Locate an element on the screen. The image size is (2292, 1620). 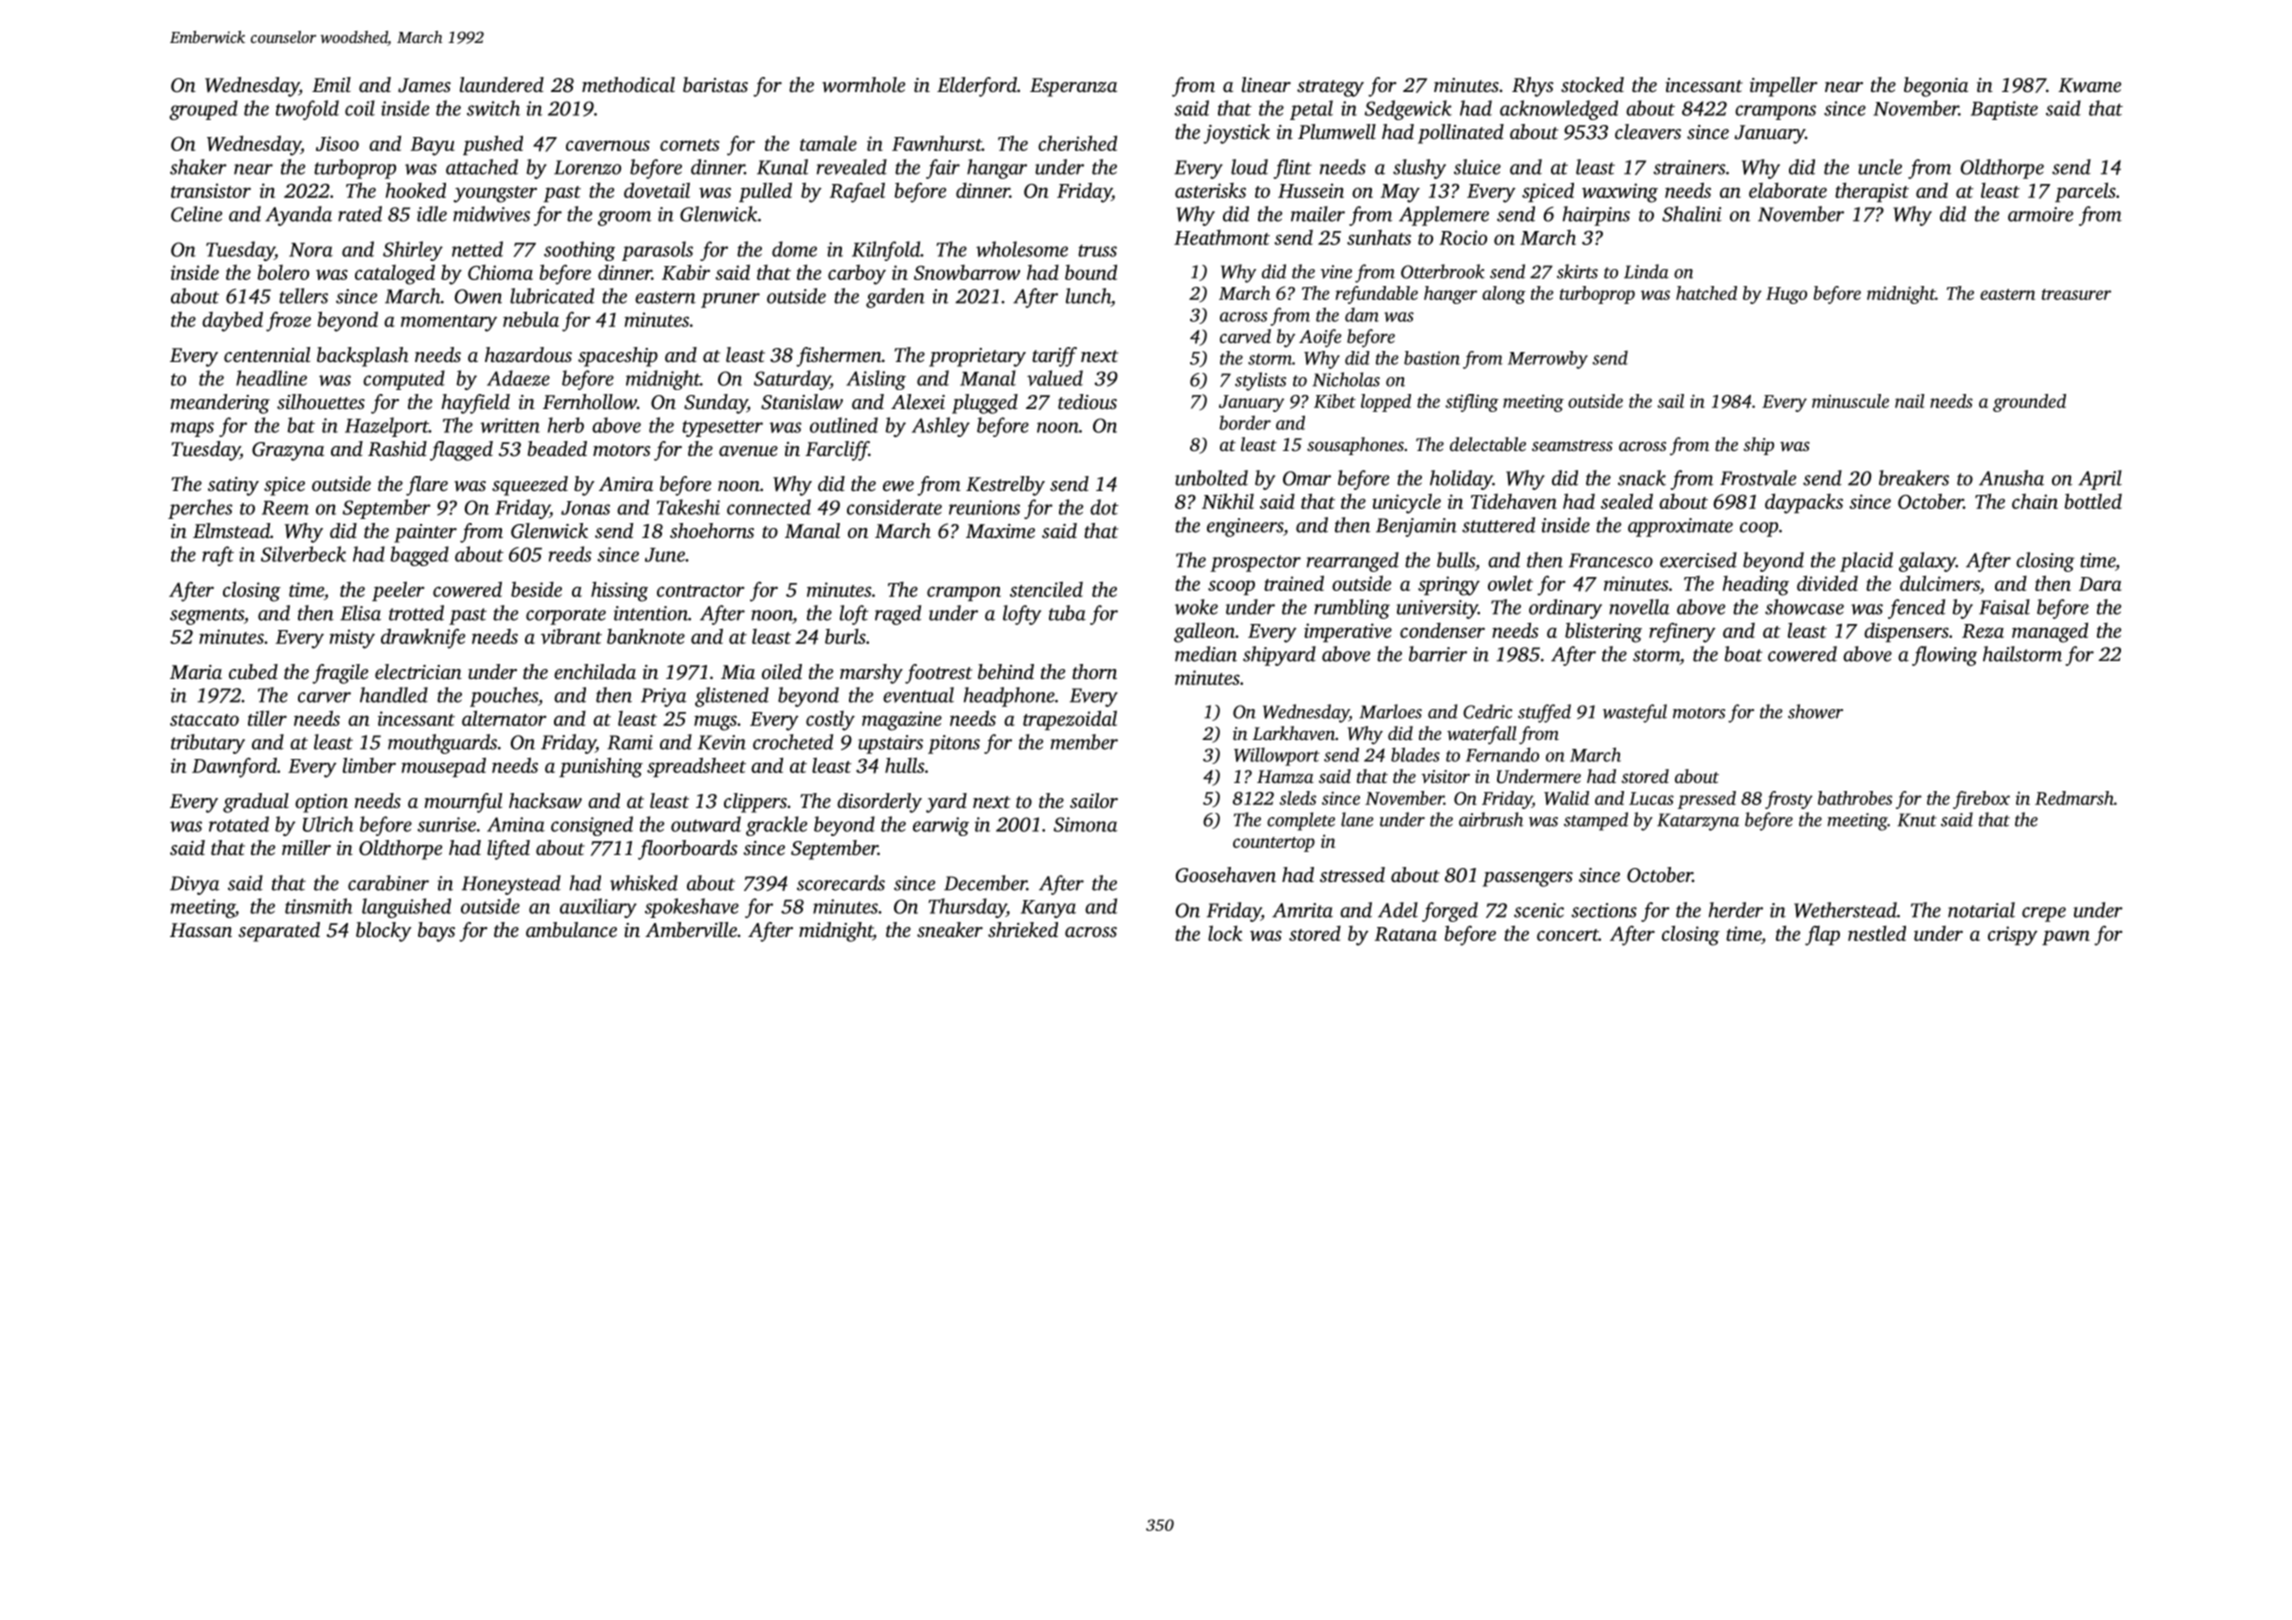
Redmarsh is located at coordinates (2074, 798).
